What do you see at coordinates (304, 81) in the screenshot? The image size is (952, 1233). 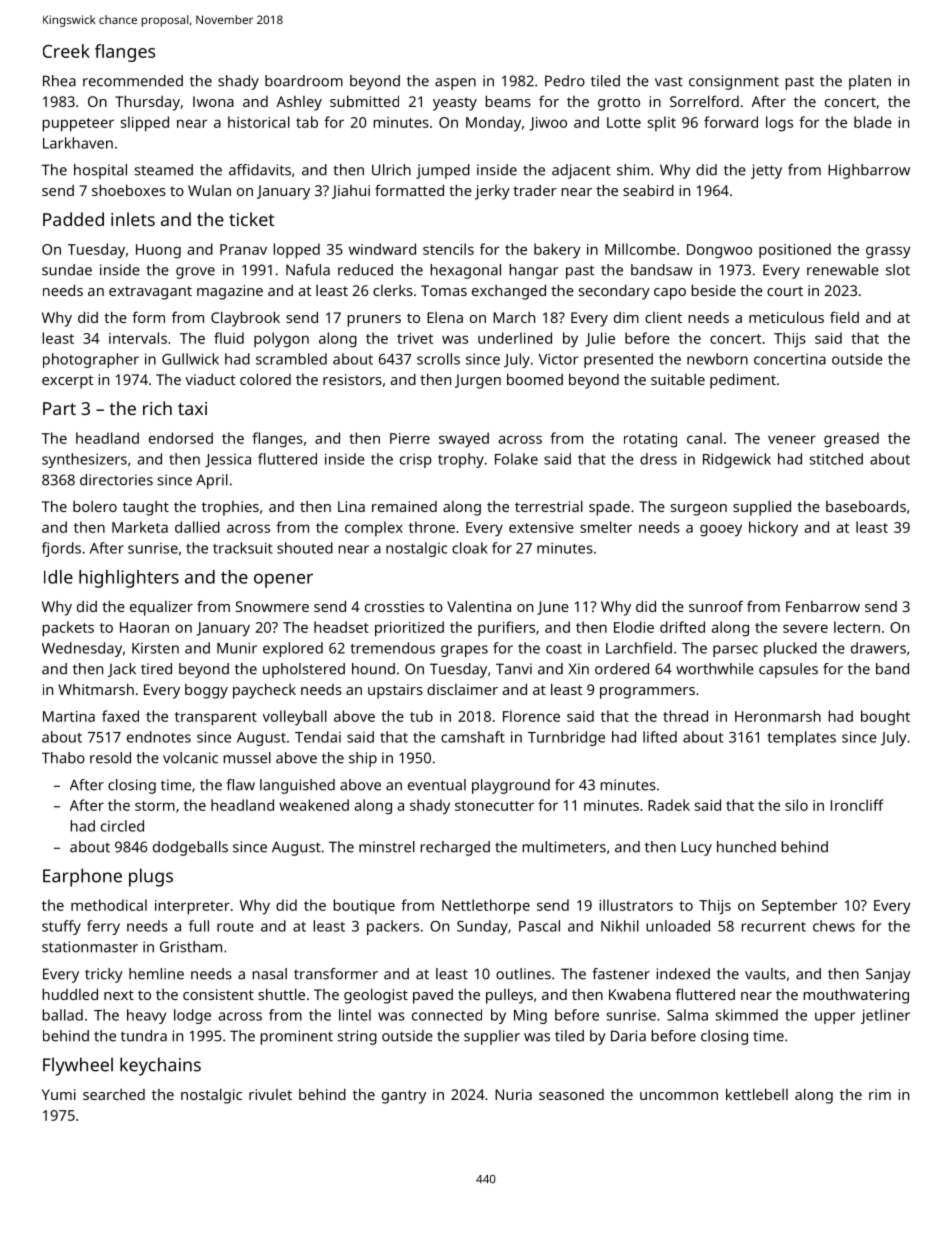 I see `boardroom` at bounding box center [304, 81].
